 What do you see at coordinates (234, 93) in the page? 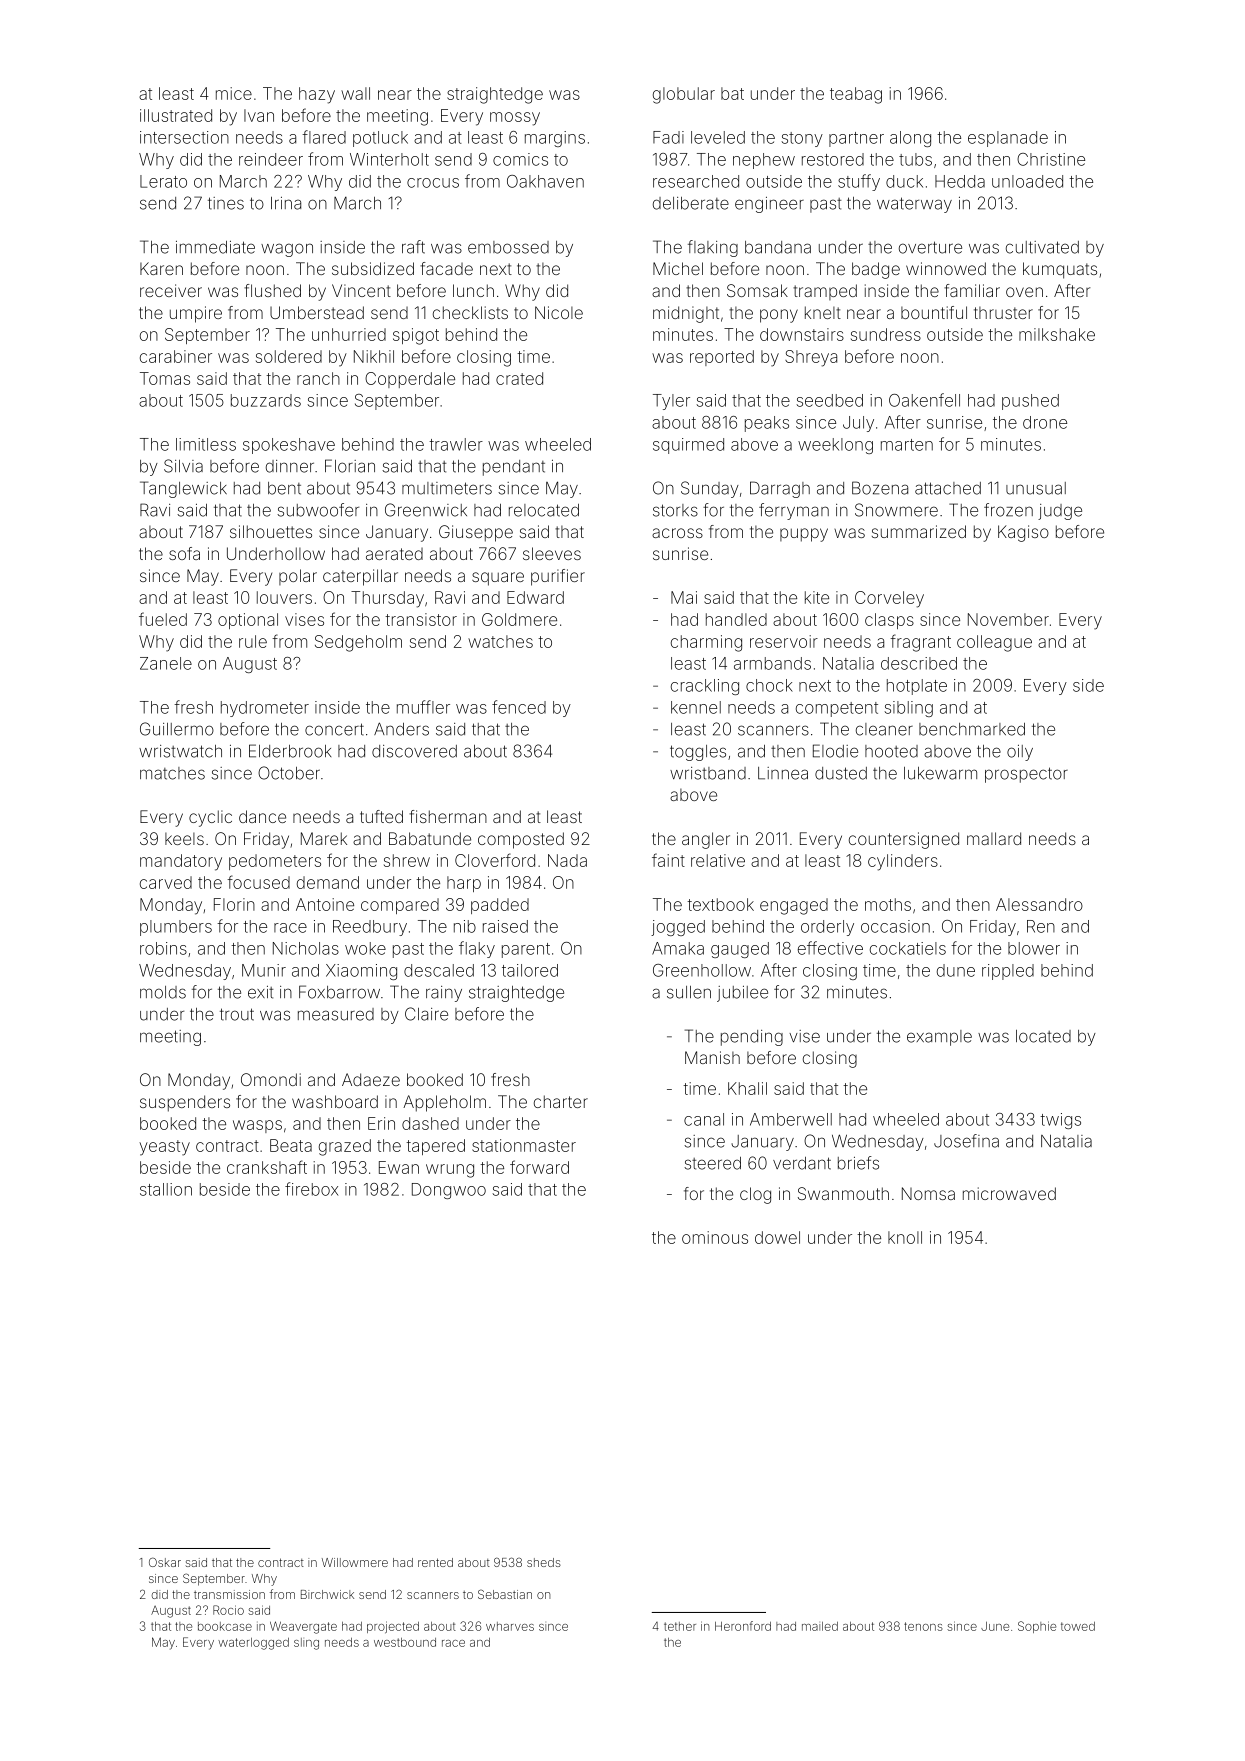
I see `mice` at bounding box center [234, 93].
